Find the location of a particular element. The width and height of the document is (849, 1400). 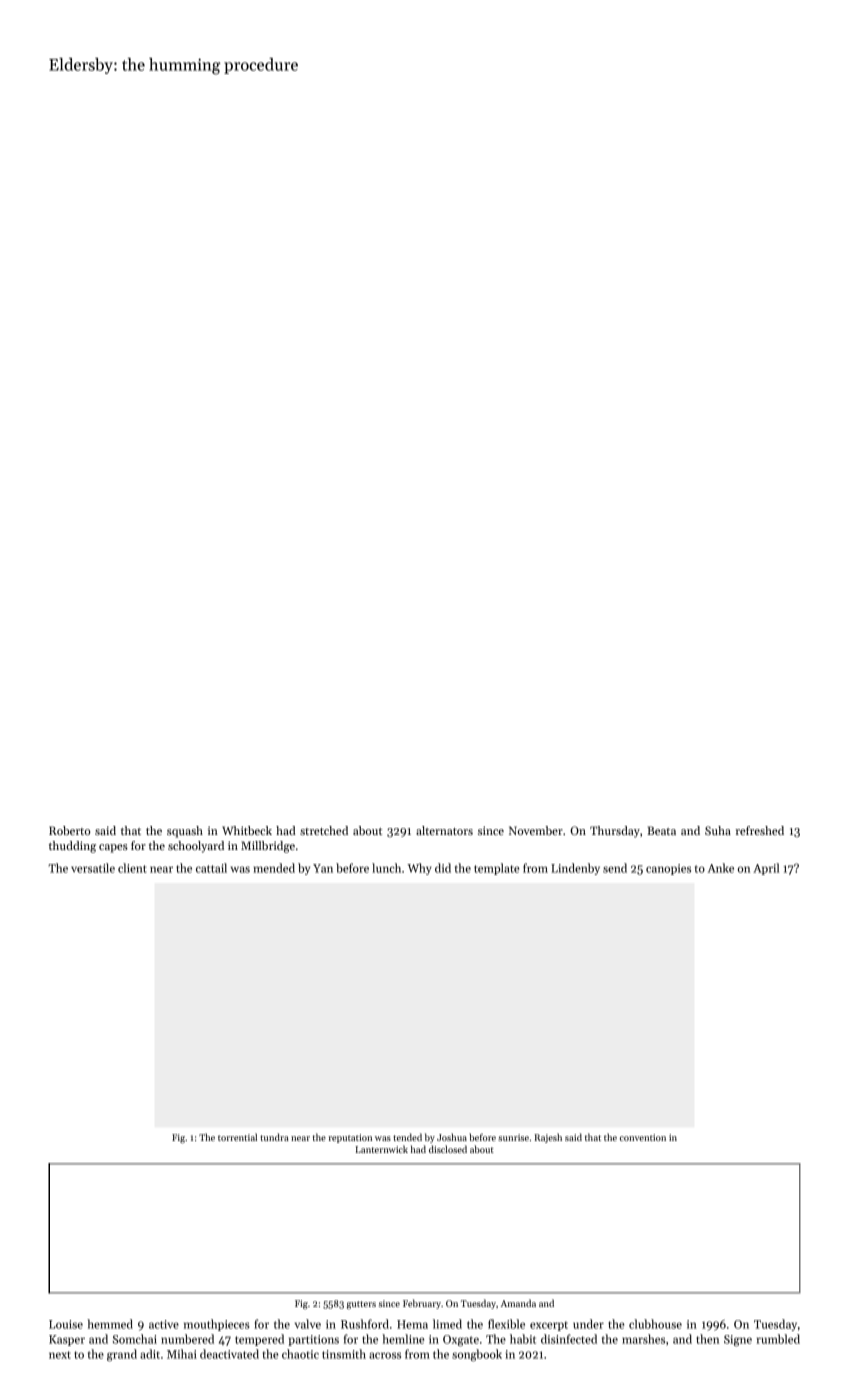

Beata is located at coordinates (661, 830).
